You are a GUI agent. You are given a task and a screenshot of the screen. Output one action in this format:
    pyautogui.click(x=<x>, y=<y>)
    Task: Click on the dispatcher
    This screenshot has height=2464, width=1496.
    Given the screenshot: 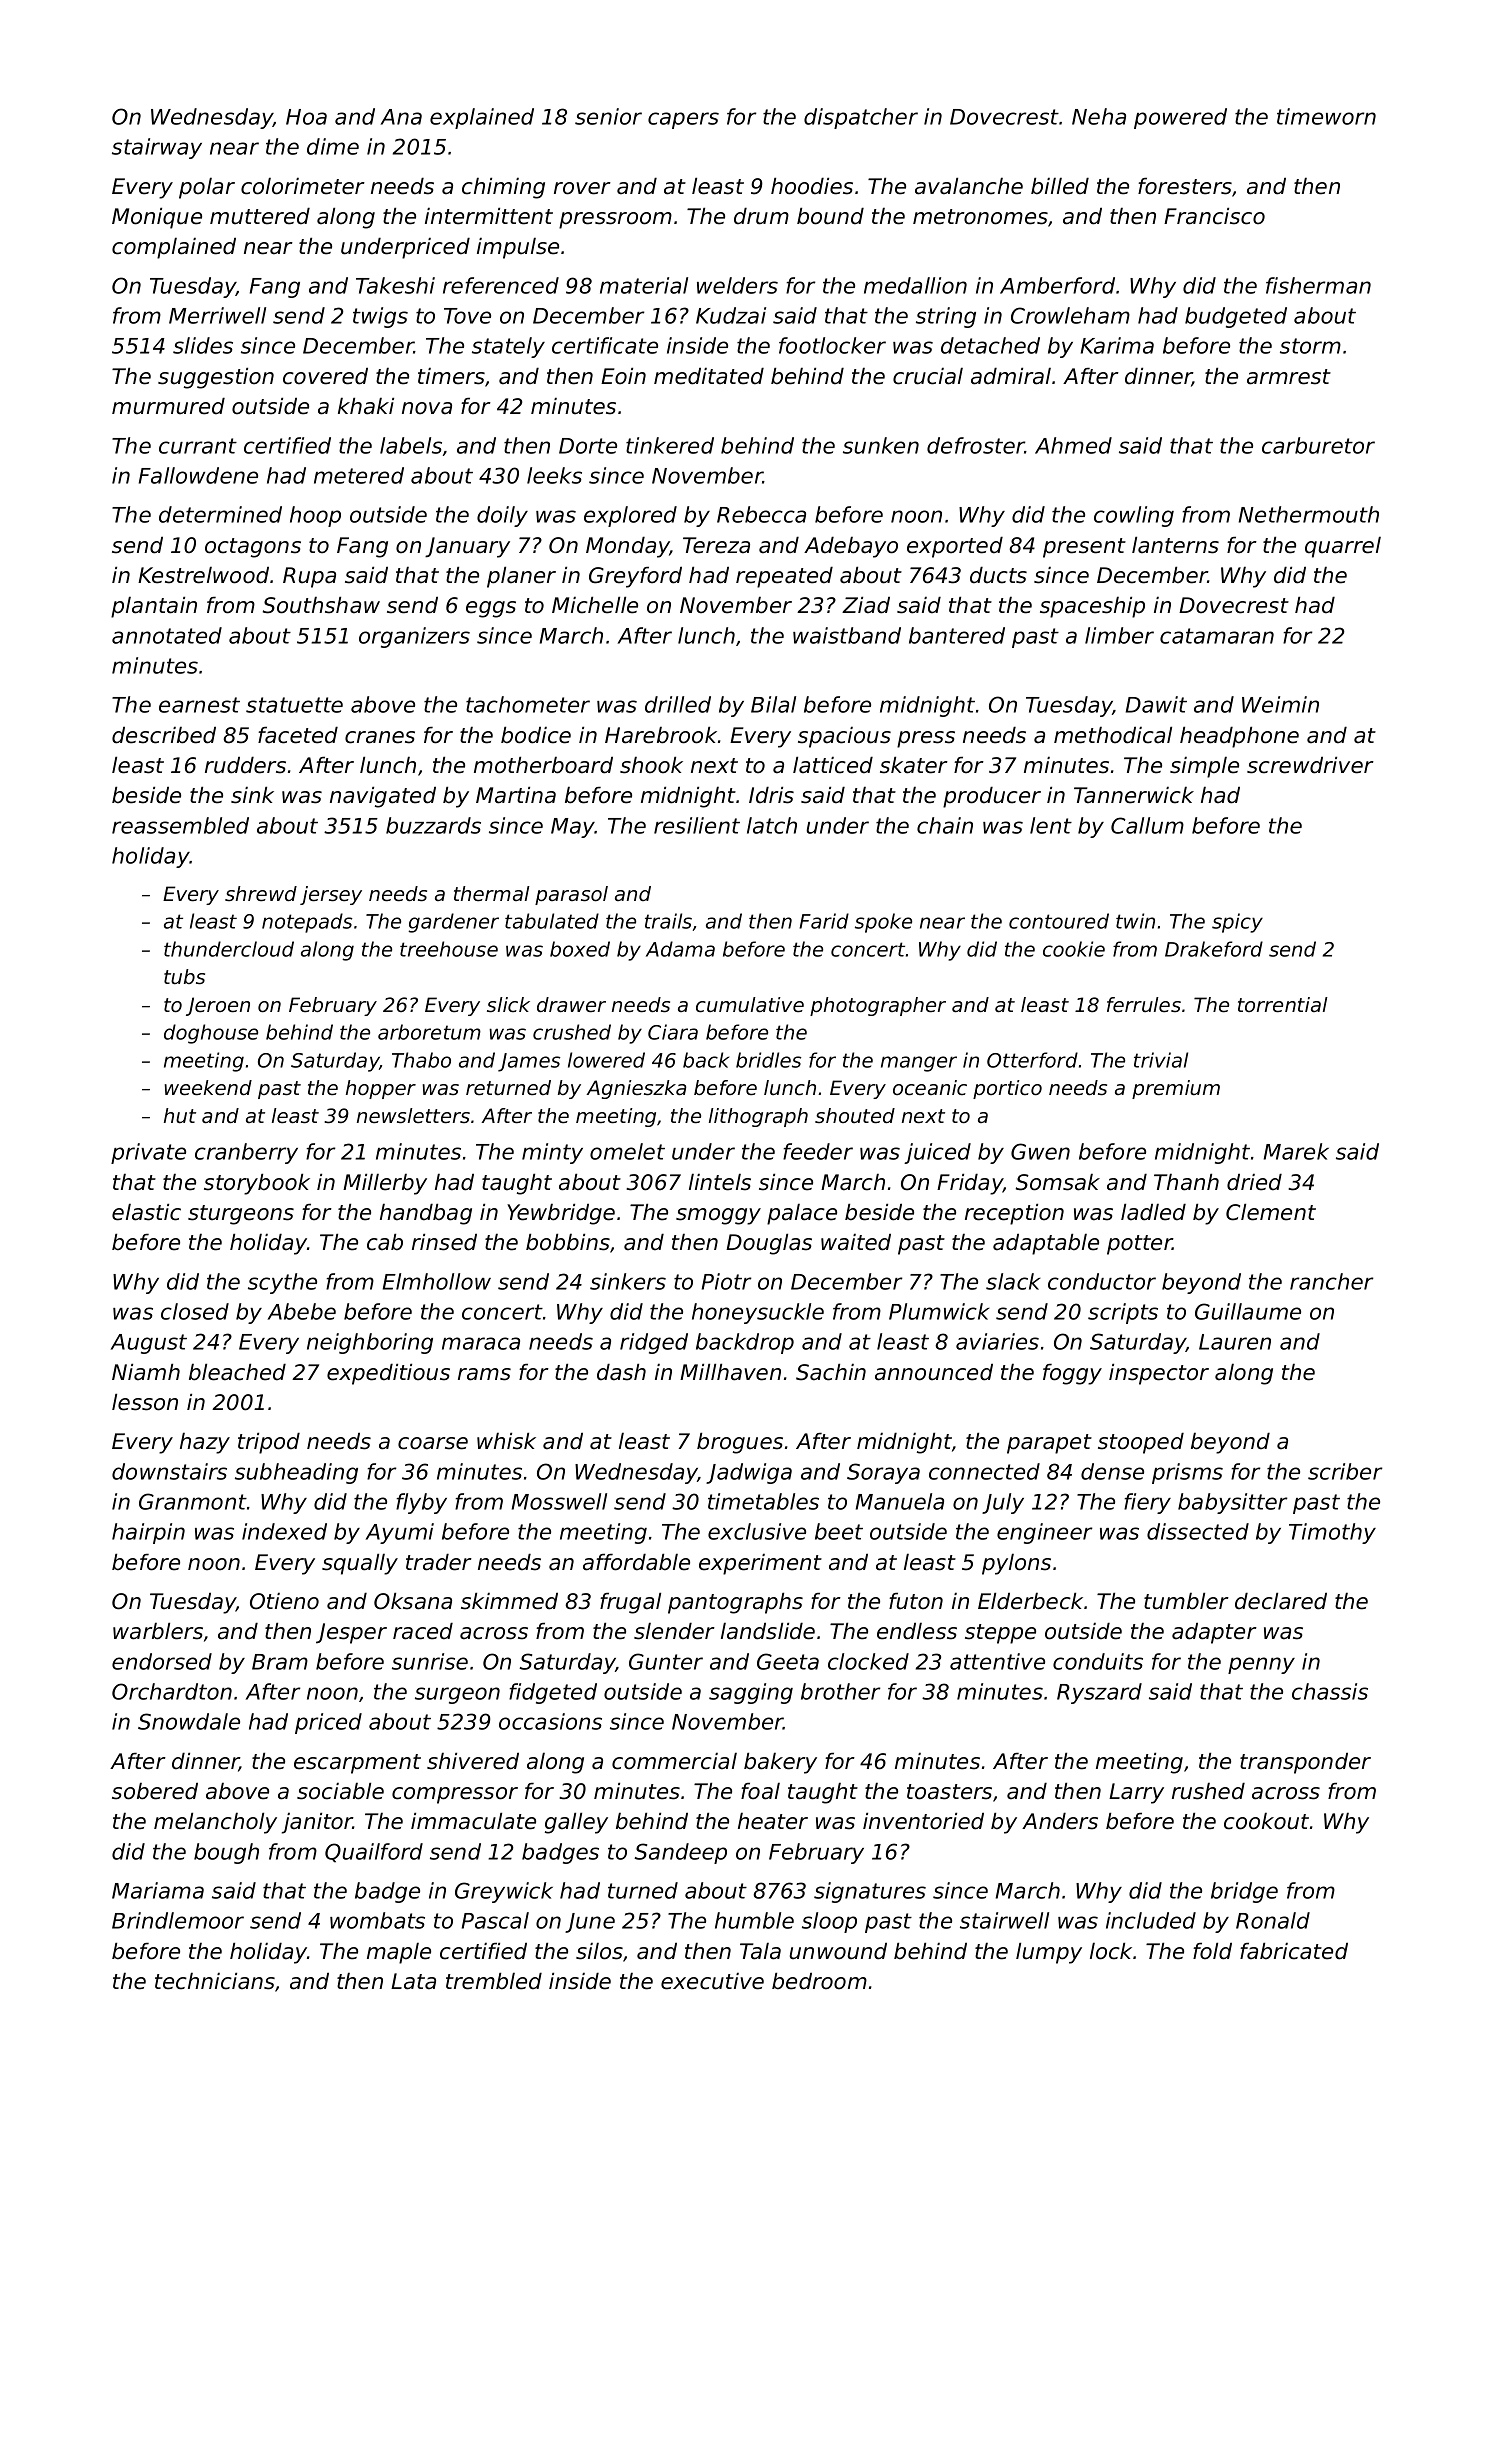 What is the action you would take?
    pyautogui.click(x=861, y=118)
